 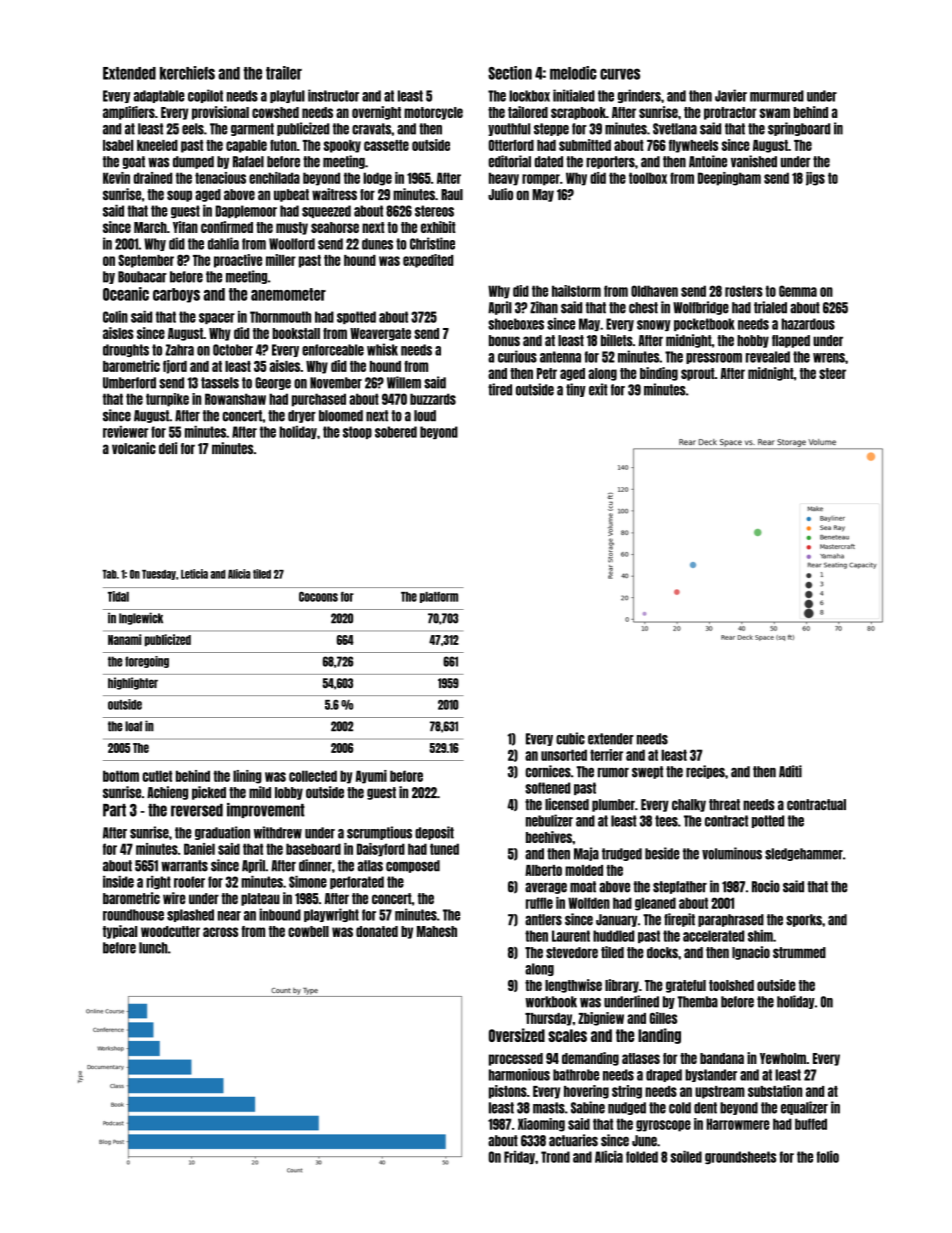 What do you see at coordinates (308, 931) in the screenshot?
I see `cowbell` at bounding box center [308, 931].
